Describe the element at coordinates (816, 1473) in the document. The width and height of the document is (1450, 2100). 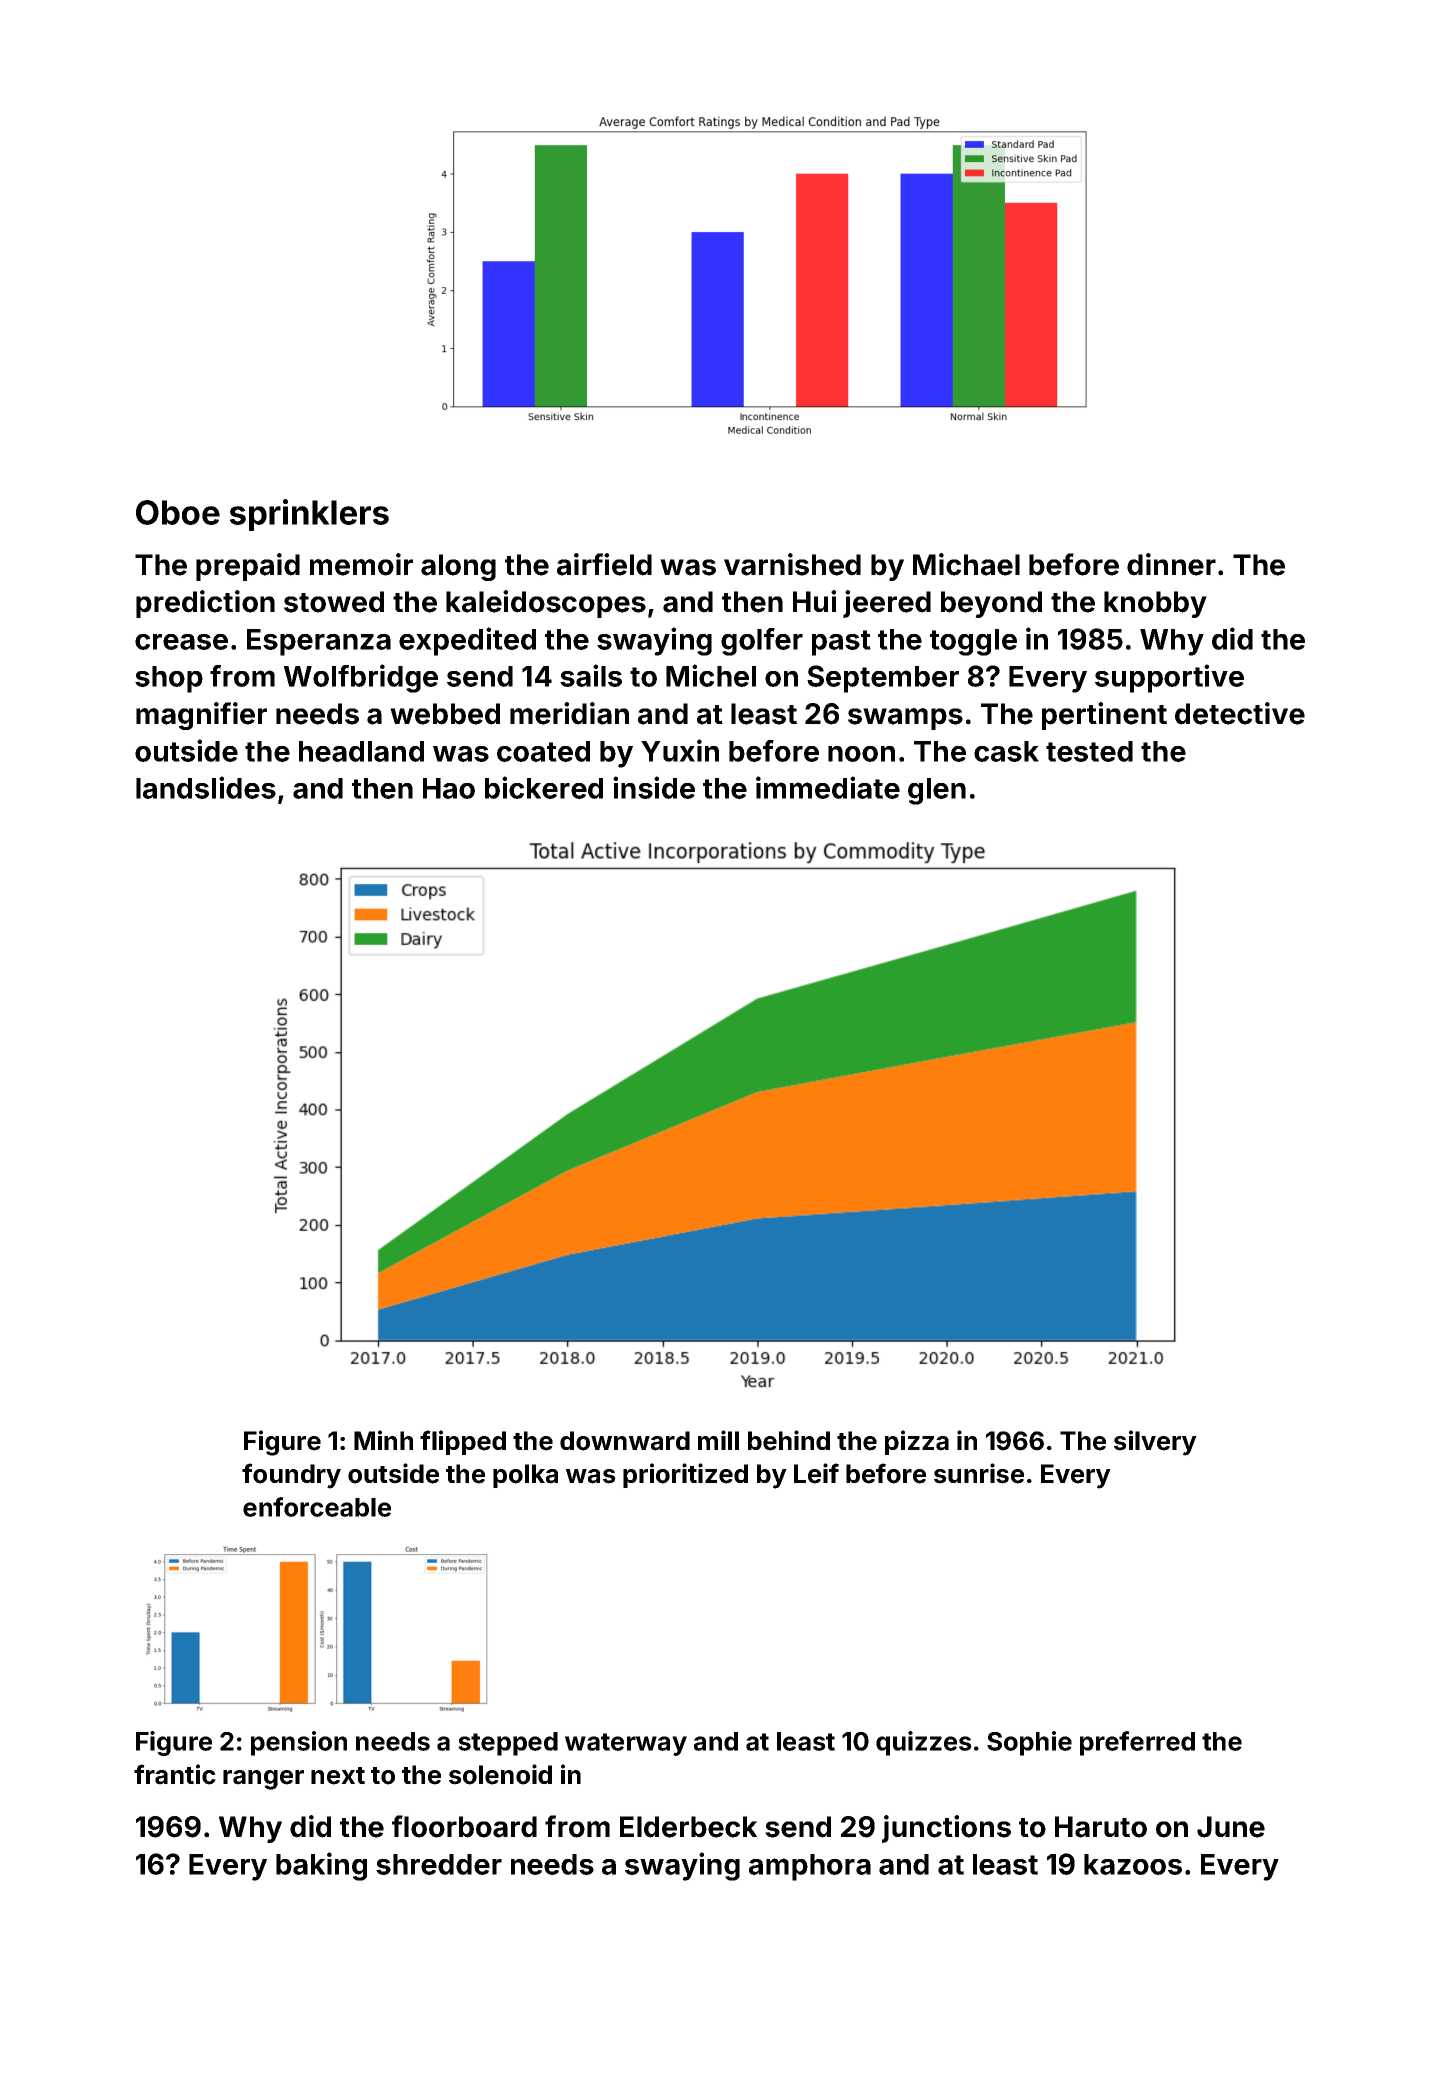
I see `Leif` at that location.
